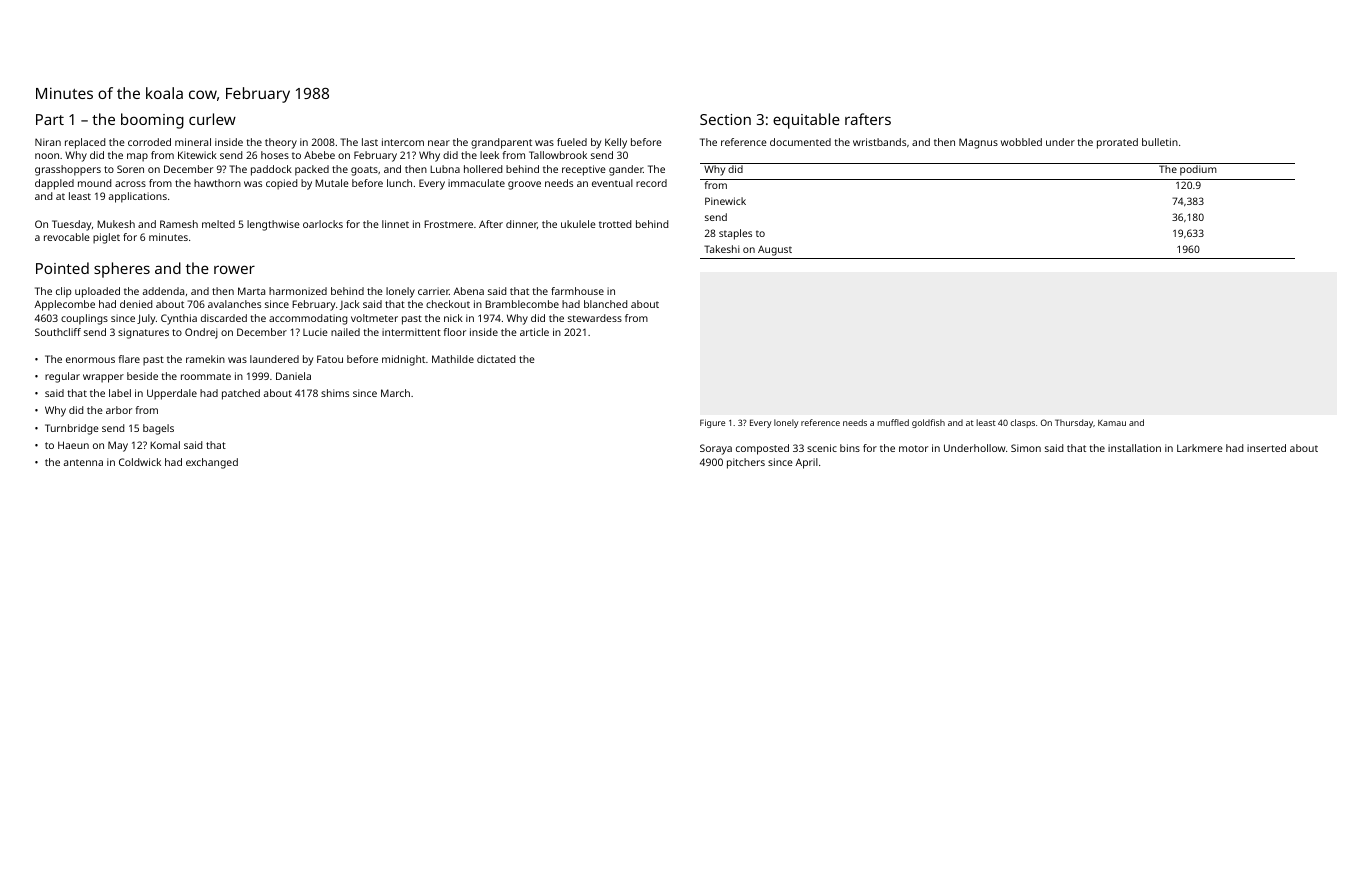 The width and height of the document is (1372, 887). Describe the element at coordinates (1112, 423) in the document. I see `Kamau` at that location.
